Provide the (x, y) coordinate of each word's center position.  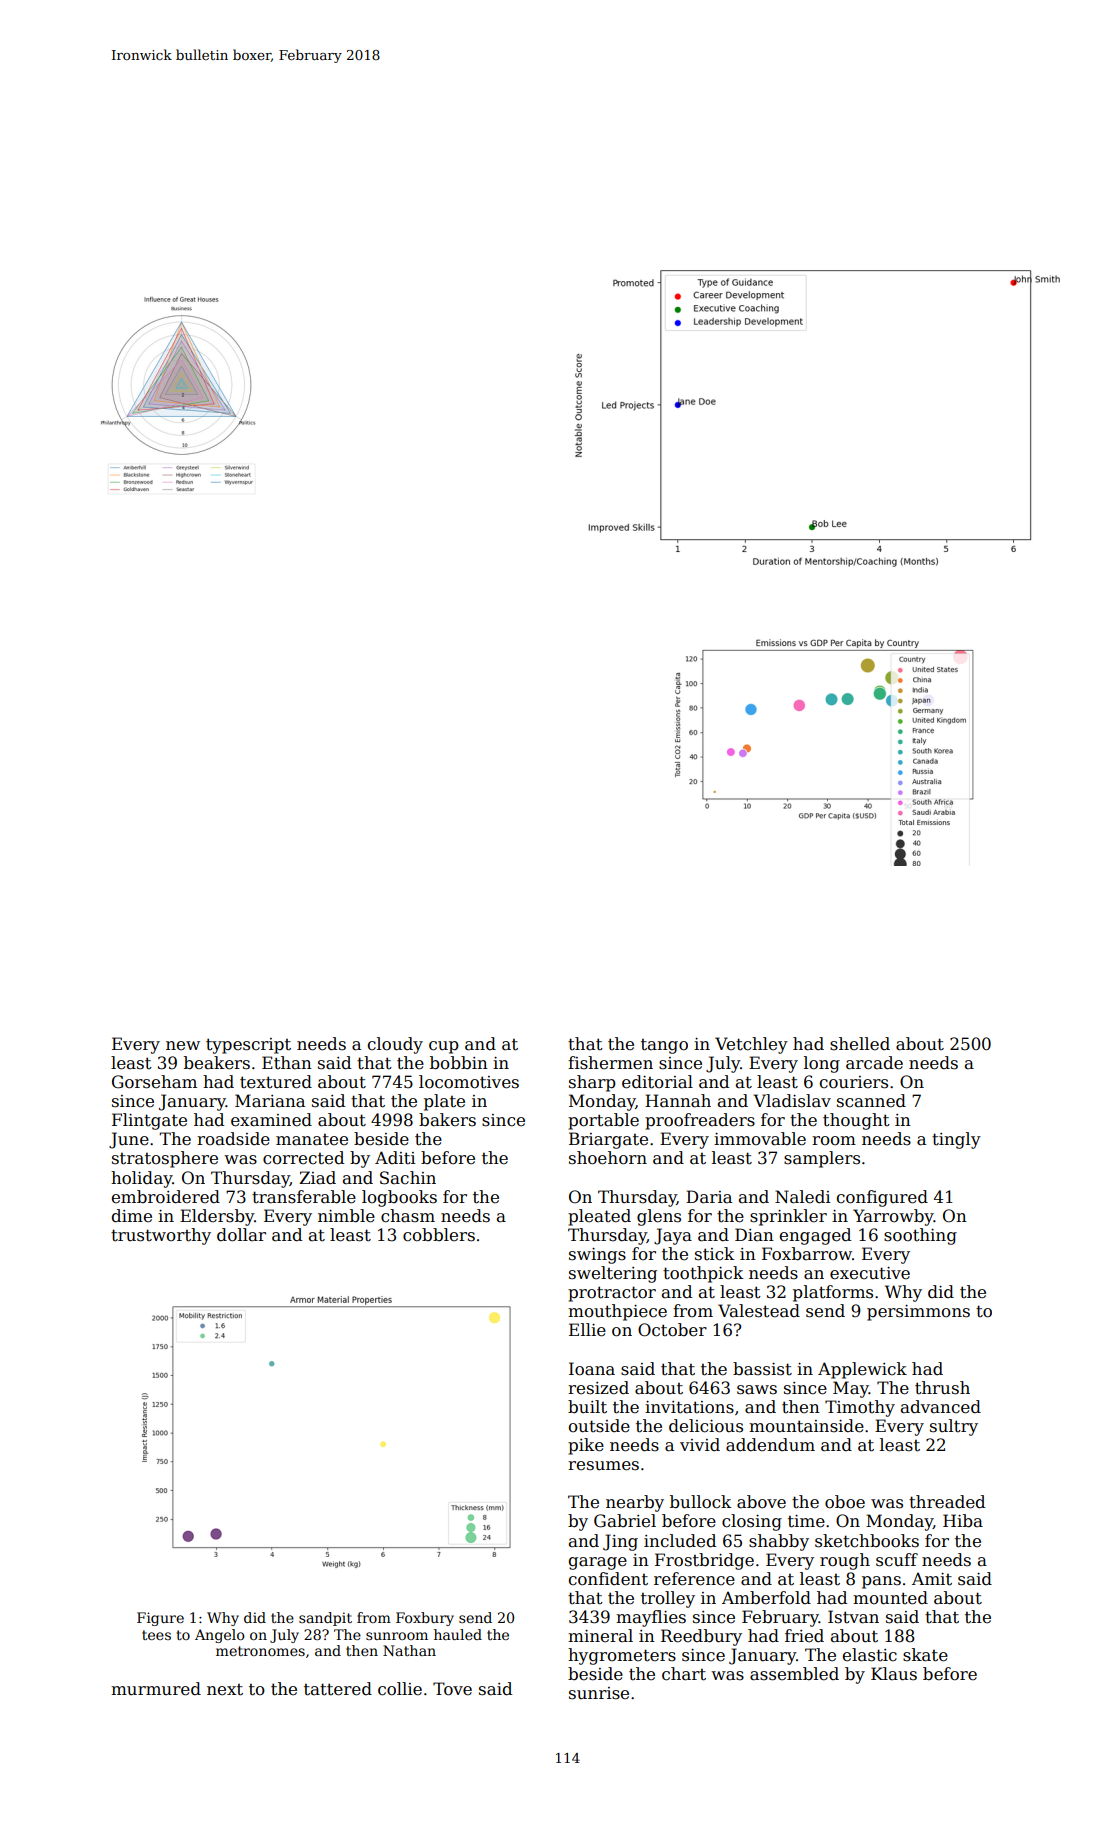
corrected (303, 1158)
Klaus (894, 1674)
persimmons (918, 1313)
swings (597, 1256)
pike (586, 1446)
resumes (603, 1466)
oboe (845, 1502)
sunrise (599, 1693)
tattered (338, 1689)
